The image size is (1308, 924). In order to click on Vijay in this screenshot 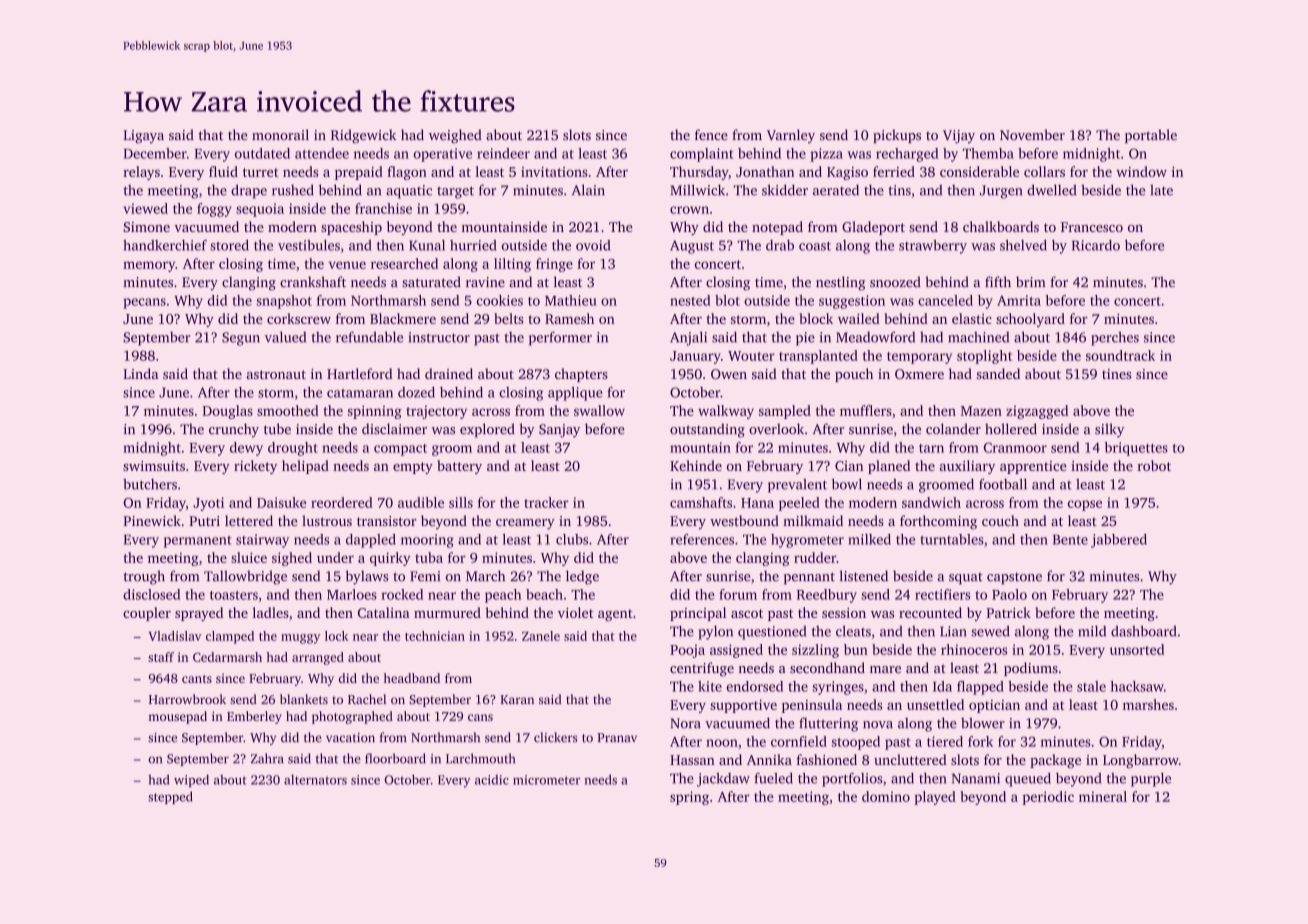, I will do `click(959, 137)`.
